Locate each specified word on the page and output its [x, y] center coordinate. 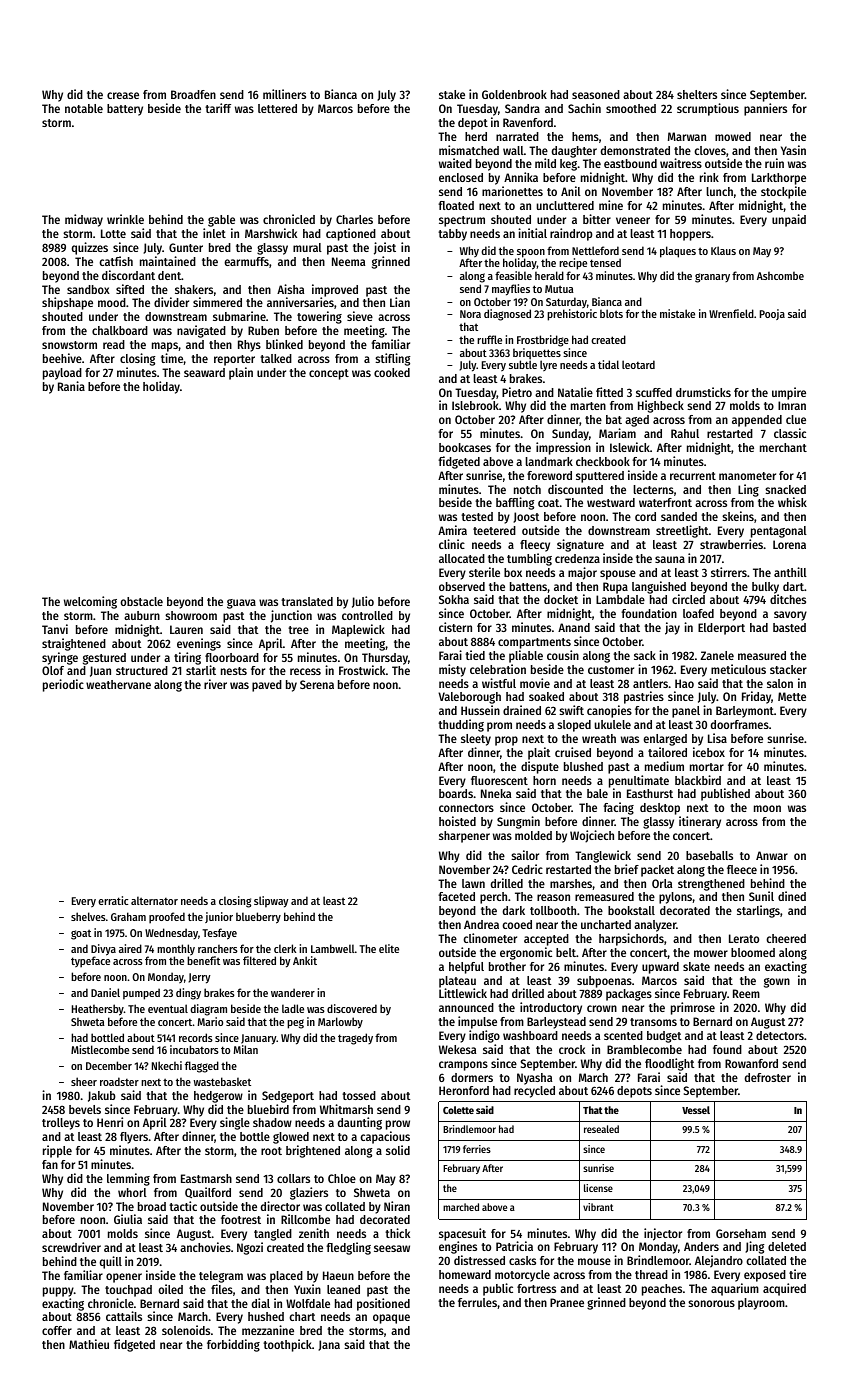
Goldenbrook [514, 94]
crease [123, 95]
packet [657, 871]
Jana [329, 1345]
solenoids [186, 1330]
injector [663, 1234]
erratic [113, 900]
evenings [199, 644]
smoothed [631, 108]
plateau [457, 982]
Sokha [454, 599]
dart [793, 586]
